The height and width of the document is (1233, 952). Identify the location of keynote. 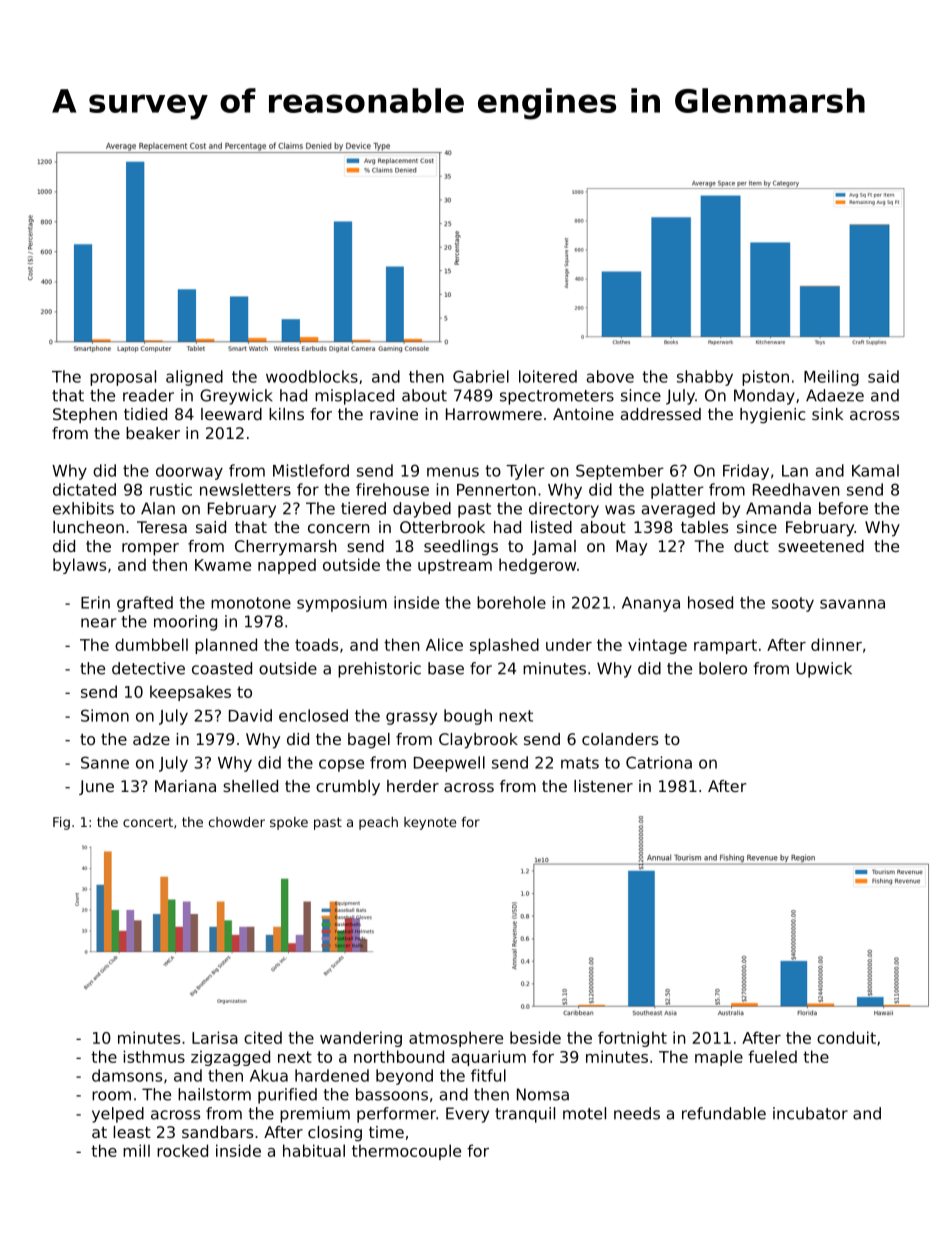
(430, 823).
